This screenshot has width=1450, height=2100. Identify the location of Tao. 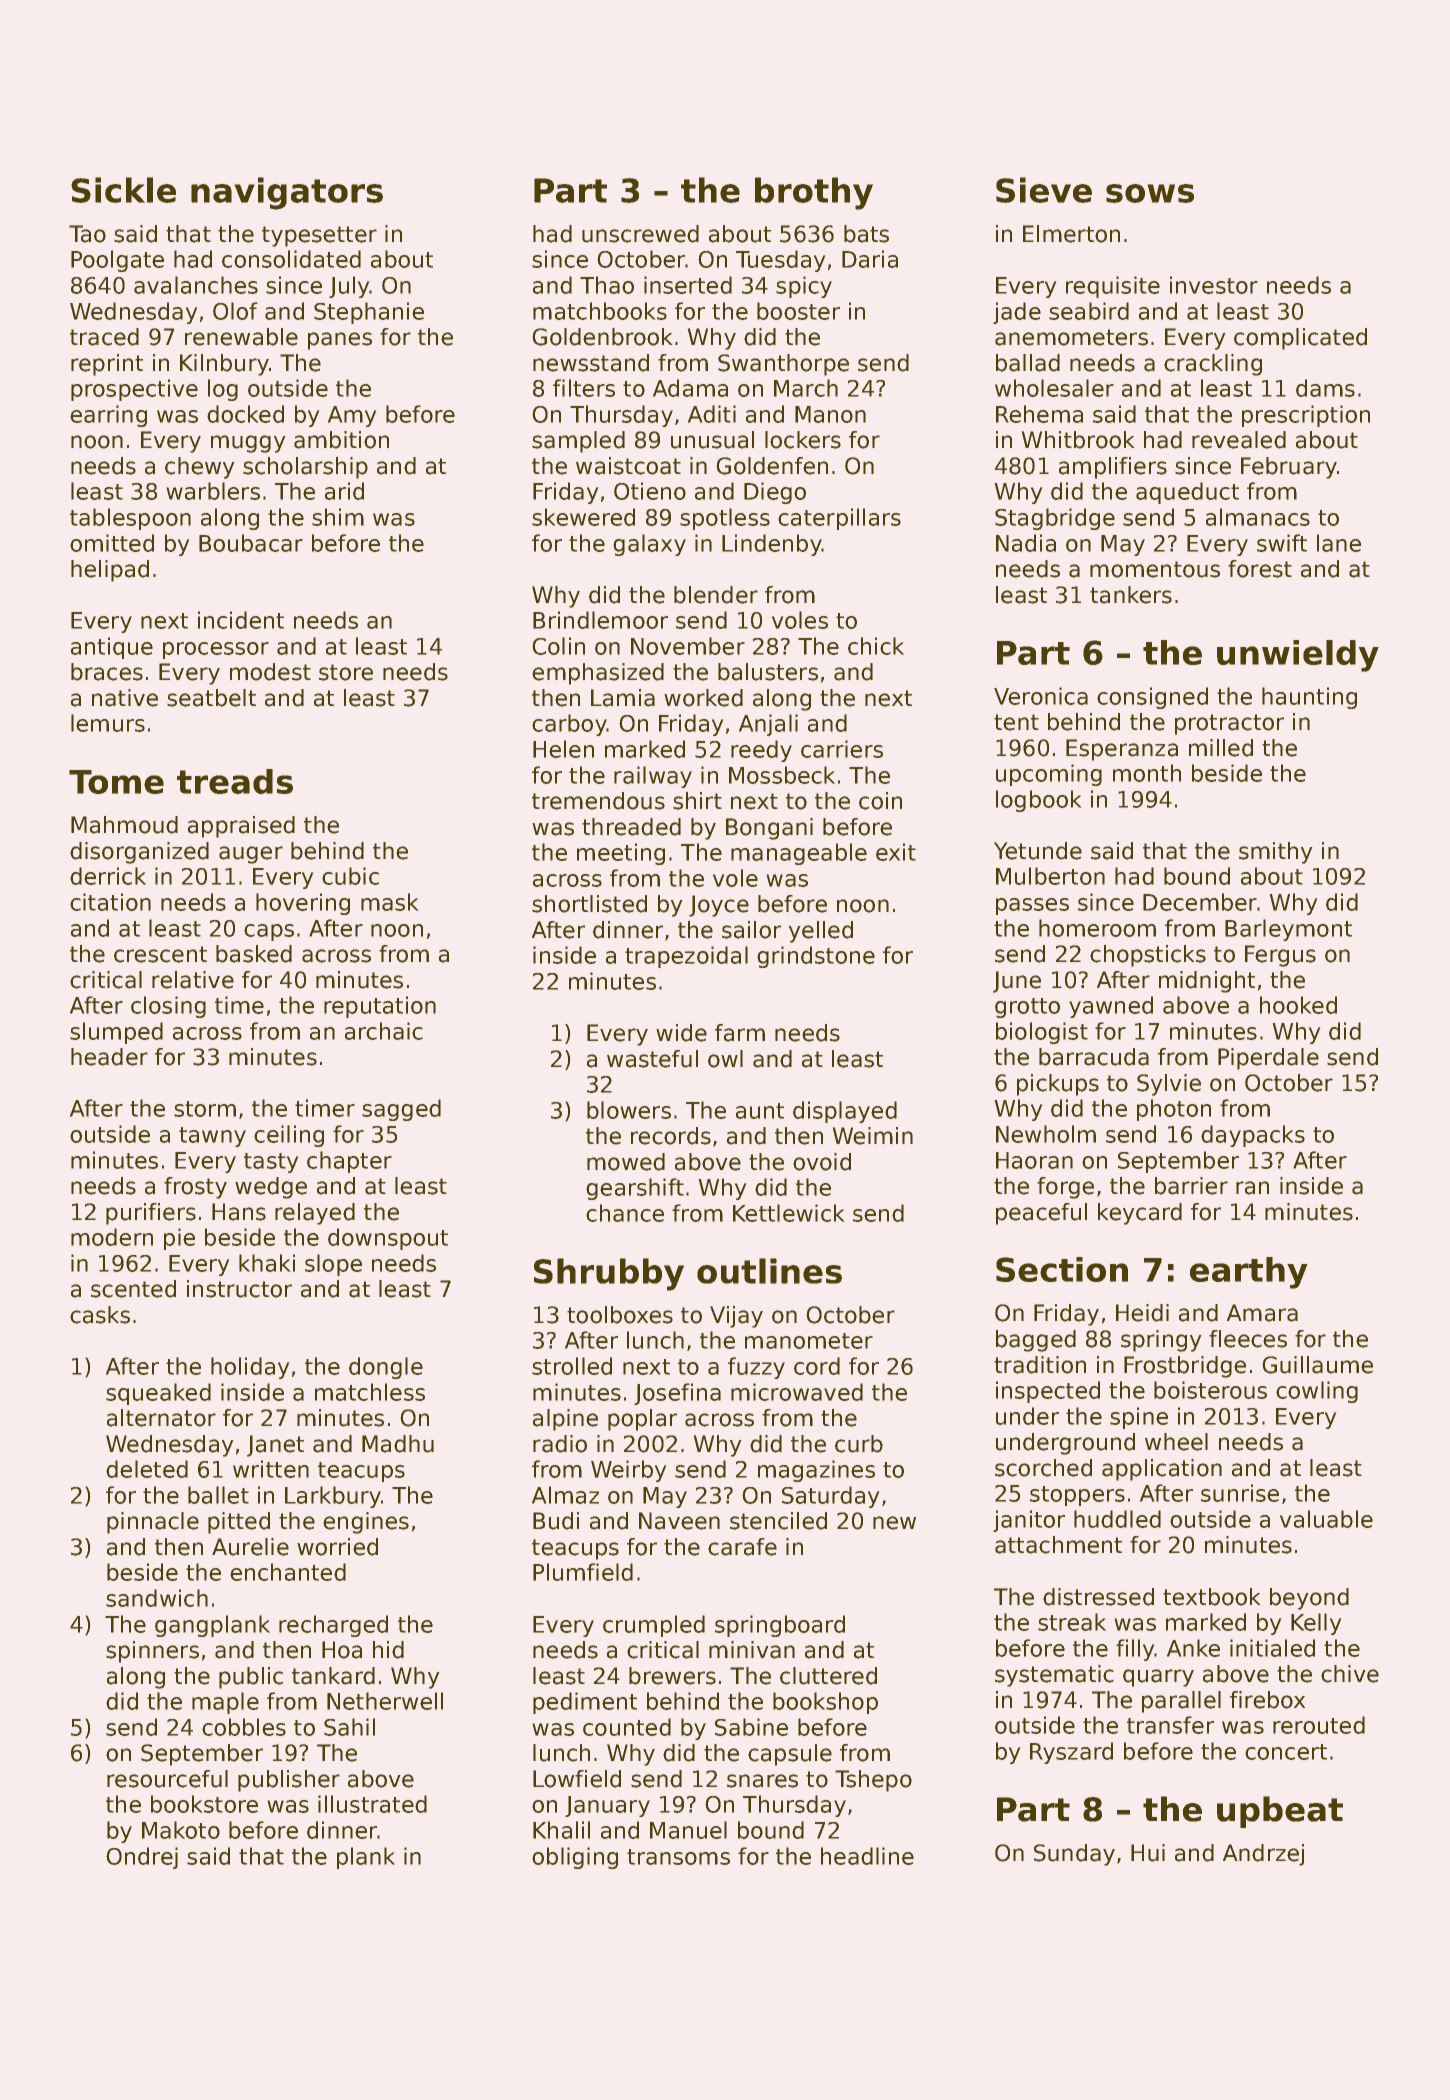
(87, 234).
